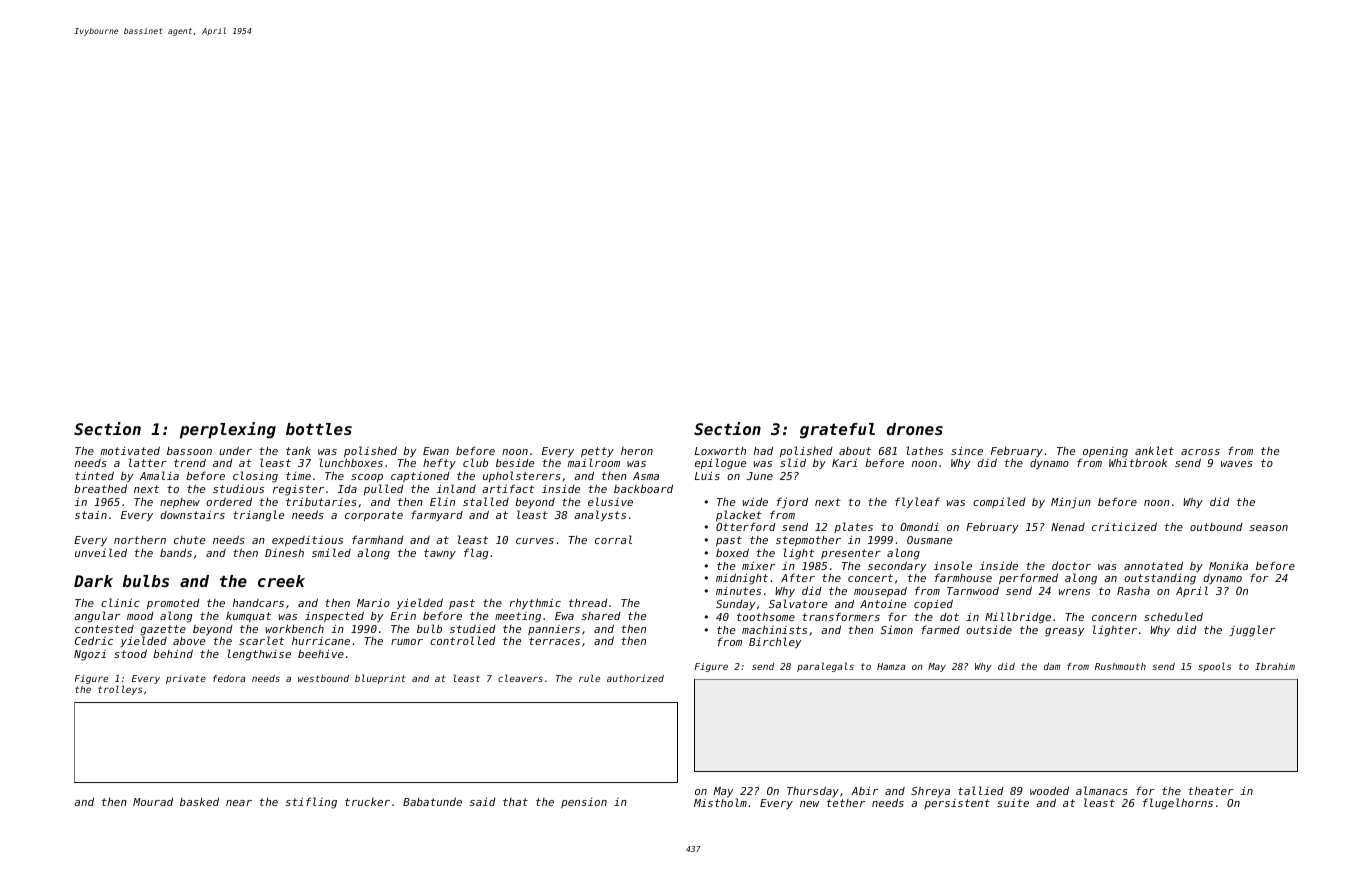 This document has height=887, width=1372. What do you see at coordinates (153, 802) in the document?
I see `Mourad` at bounding box center [153, 802].
